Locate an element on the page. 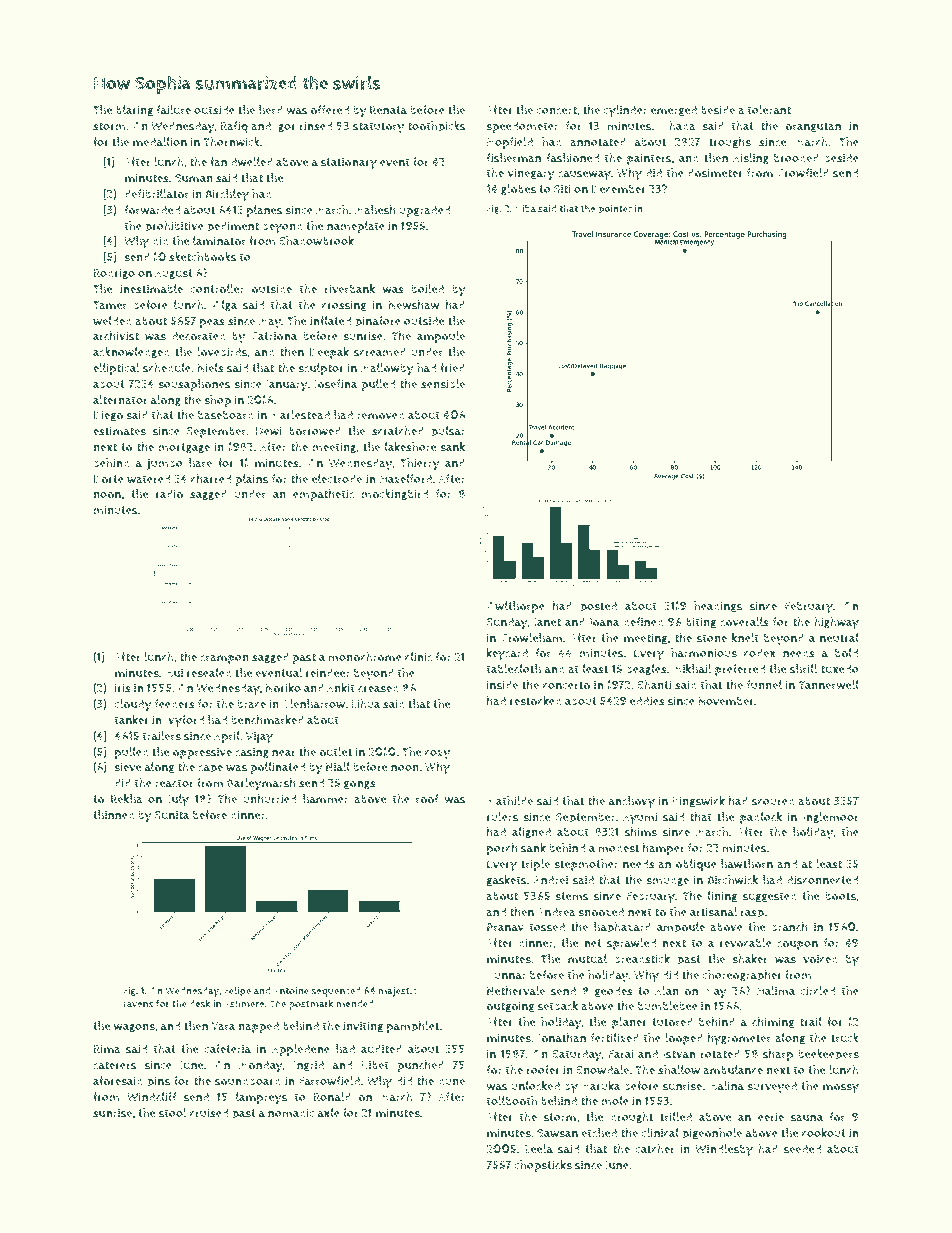  thinned is located at coordinates (114, 815).
